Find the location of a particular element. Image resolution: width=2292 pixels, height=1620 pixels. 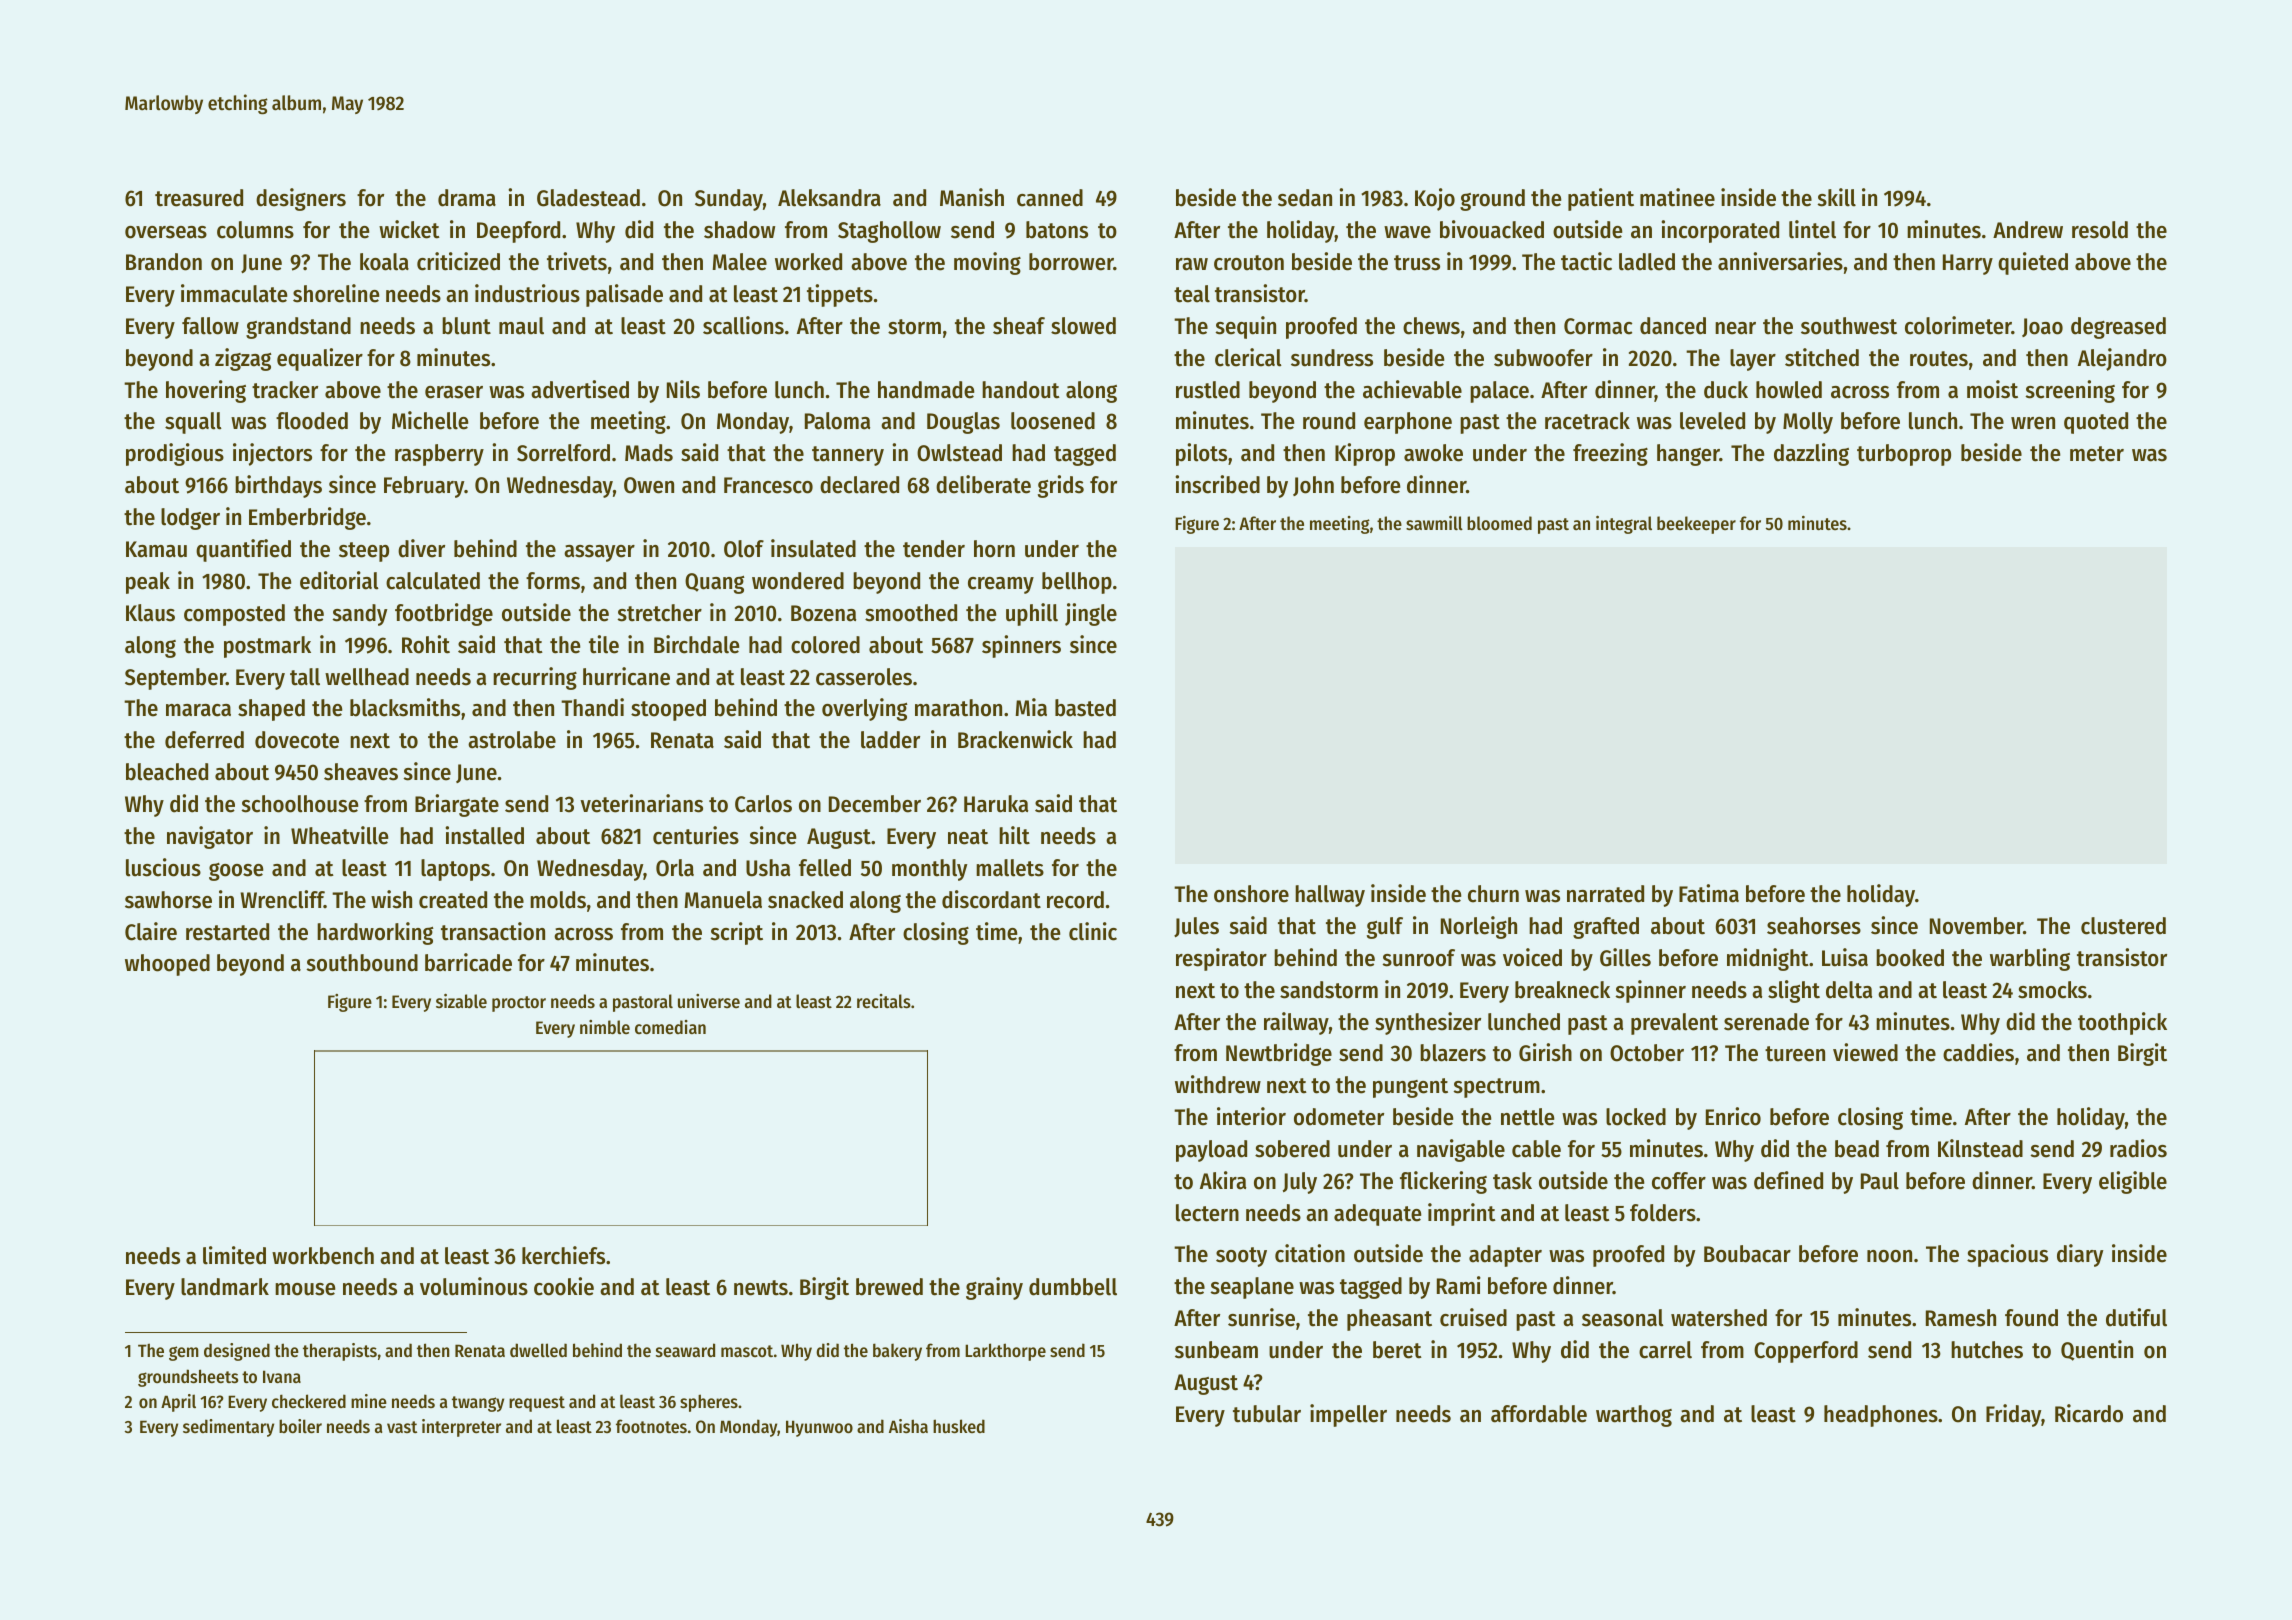

tubular is located at coordinates (1267, 1414).
